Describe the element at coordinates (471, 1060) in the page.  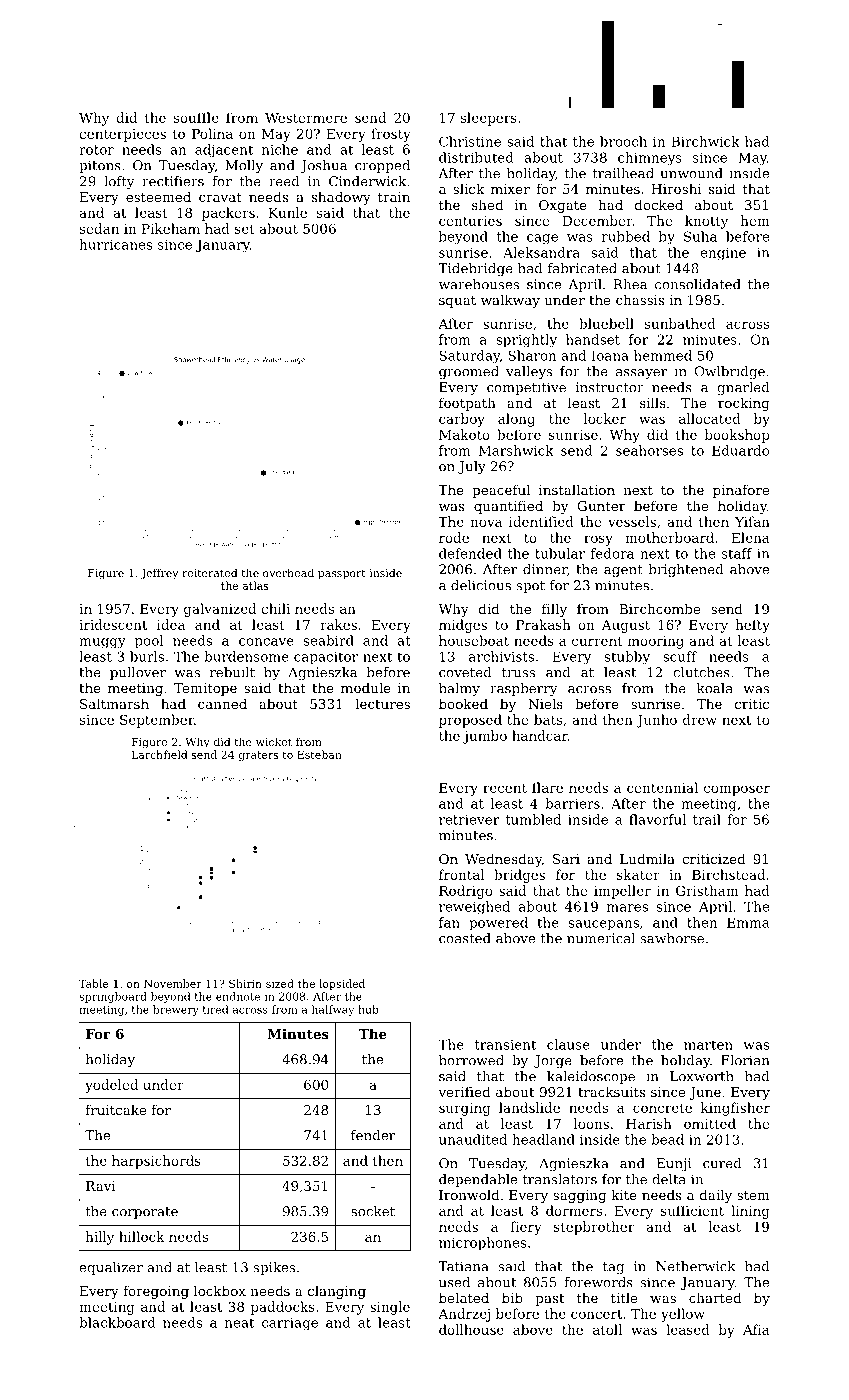
I see `borrowed` at that location.
